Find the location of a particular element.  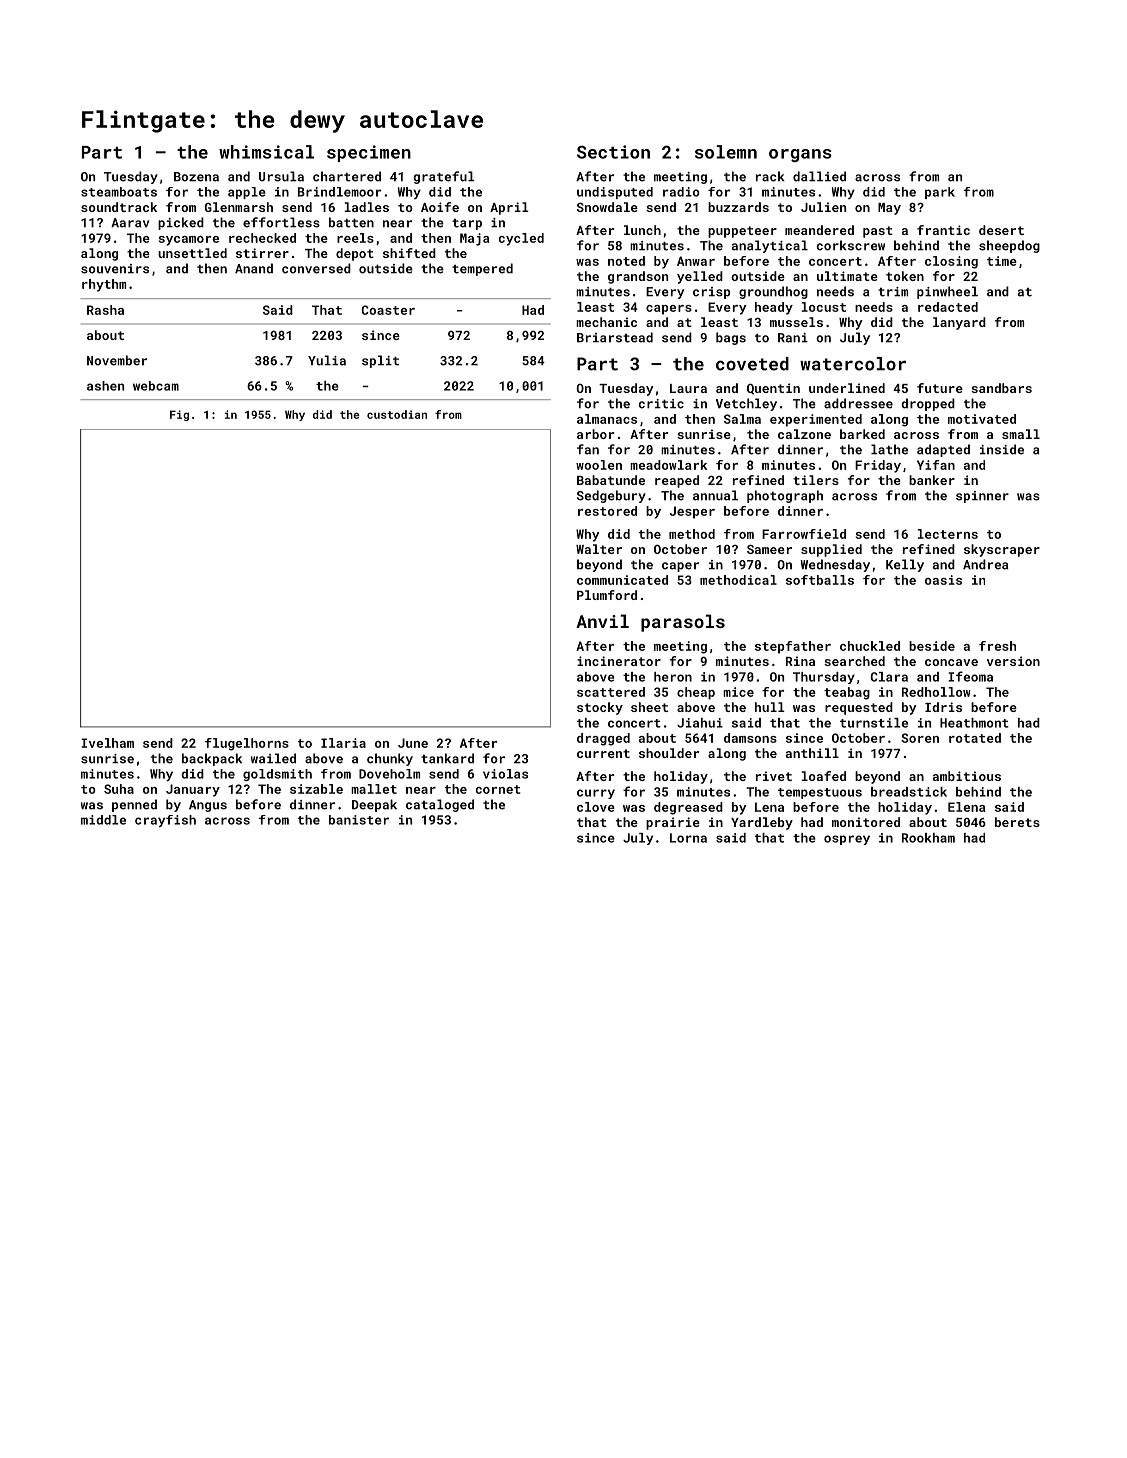

cataloged is located at coordinates (440, 805).
